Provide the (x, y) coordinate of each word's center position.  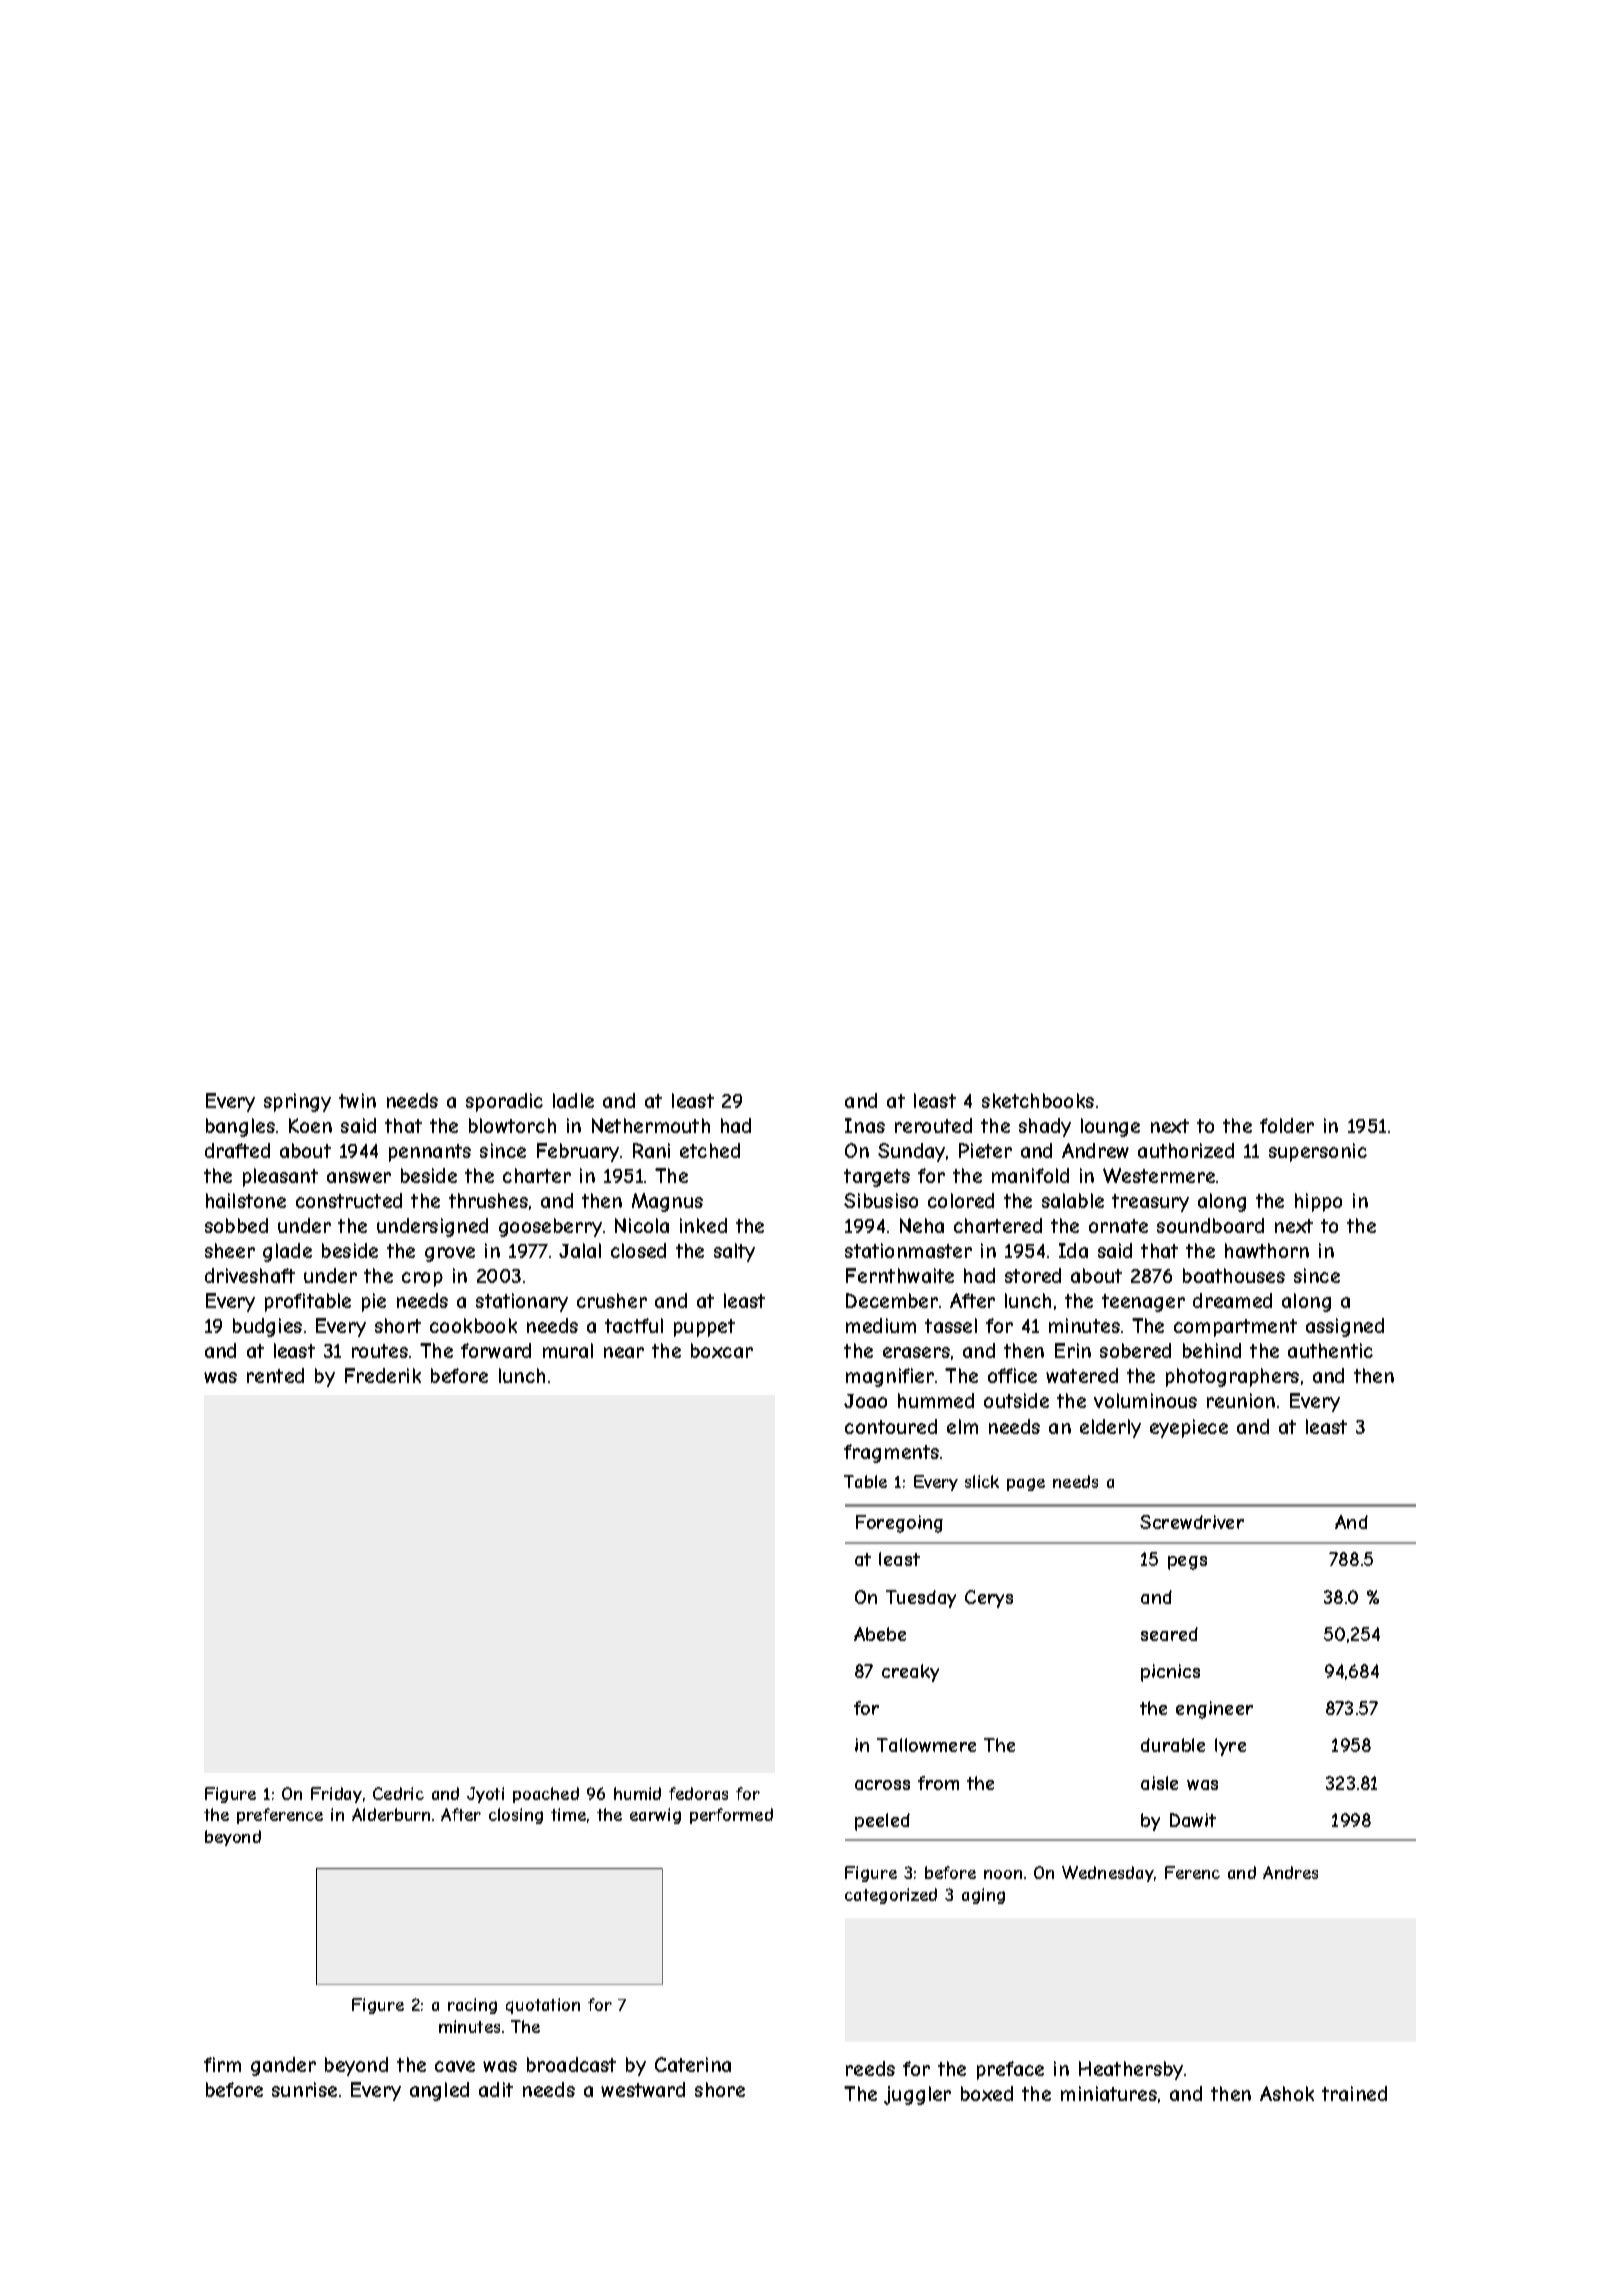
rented (275, 1375)
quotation (543, 2006)
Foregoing (899, 1524)
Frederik (383, 1375)
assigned (1345, 1327)
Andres (1290, 1872)
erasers (916, 1352)
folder (1287, 1125)
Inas (865, 1125)
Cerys (989, 1599)
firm (222, 2064)
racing (472, 2006)
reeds (870, 2068)
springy (297, 1102)
